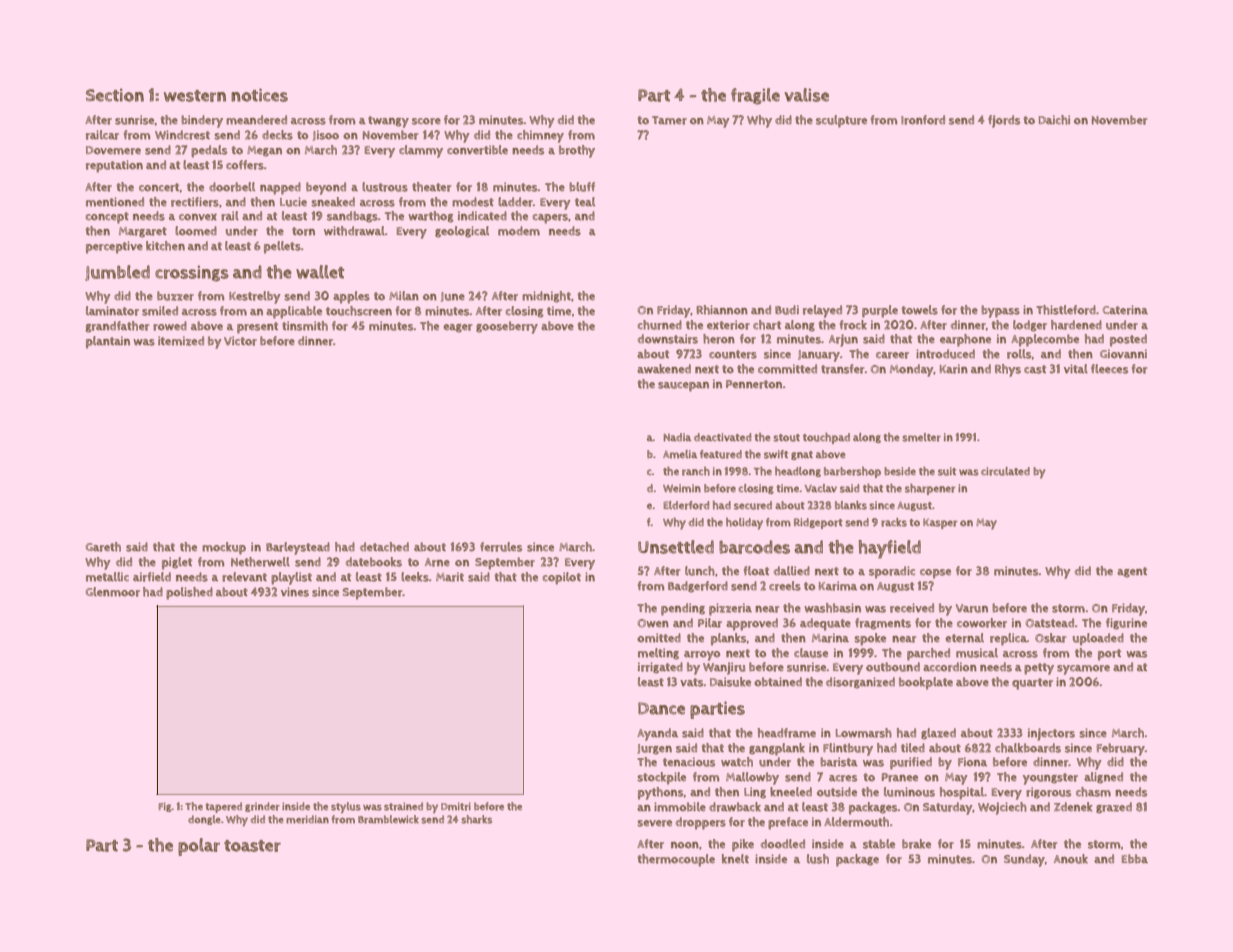 The width and height of the page is (1233, 952). I want to click on beyond, so click(326, 188).
